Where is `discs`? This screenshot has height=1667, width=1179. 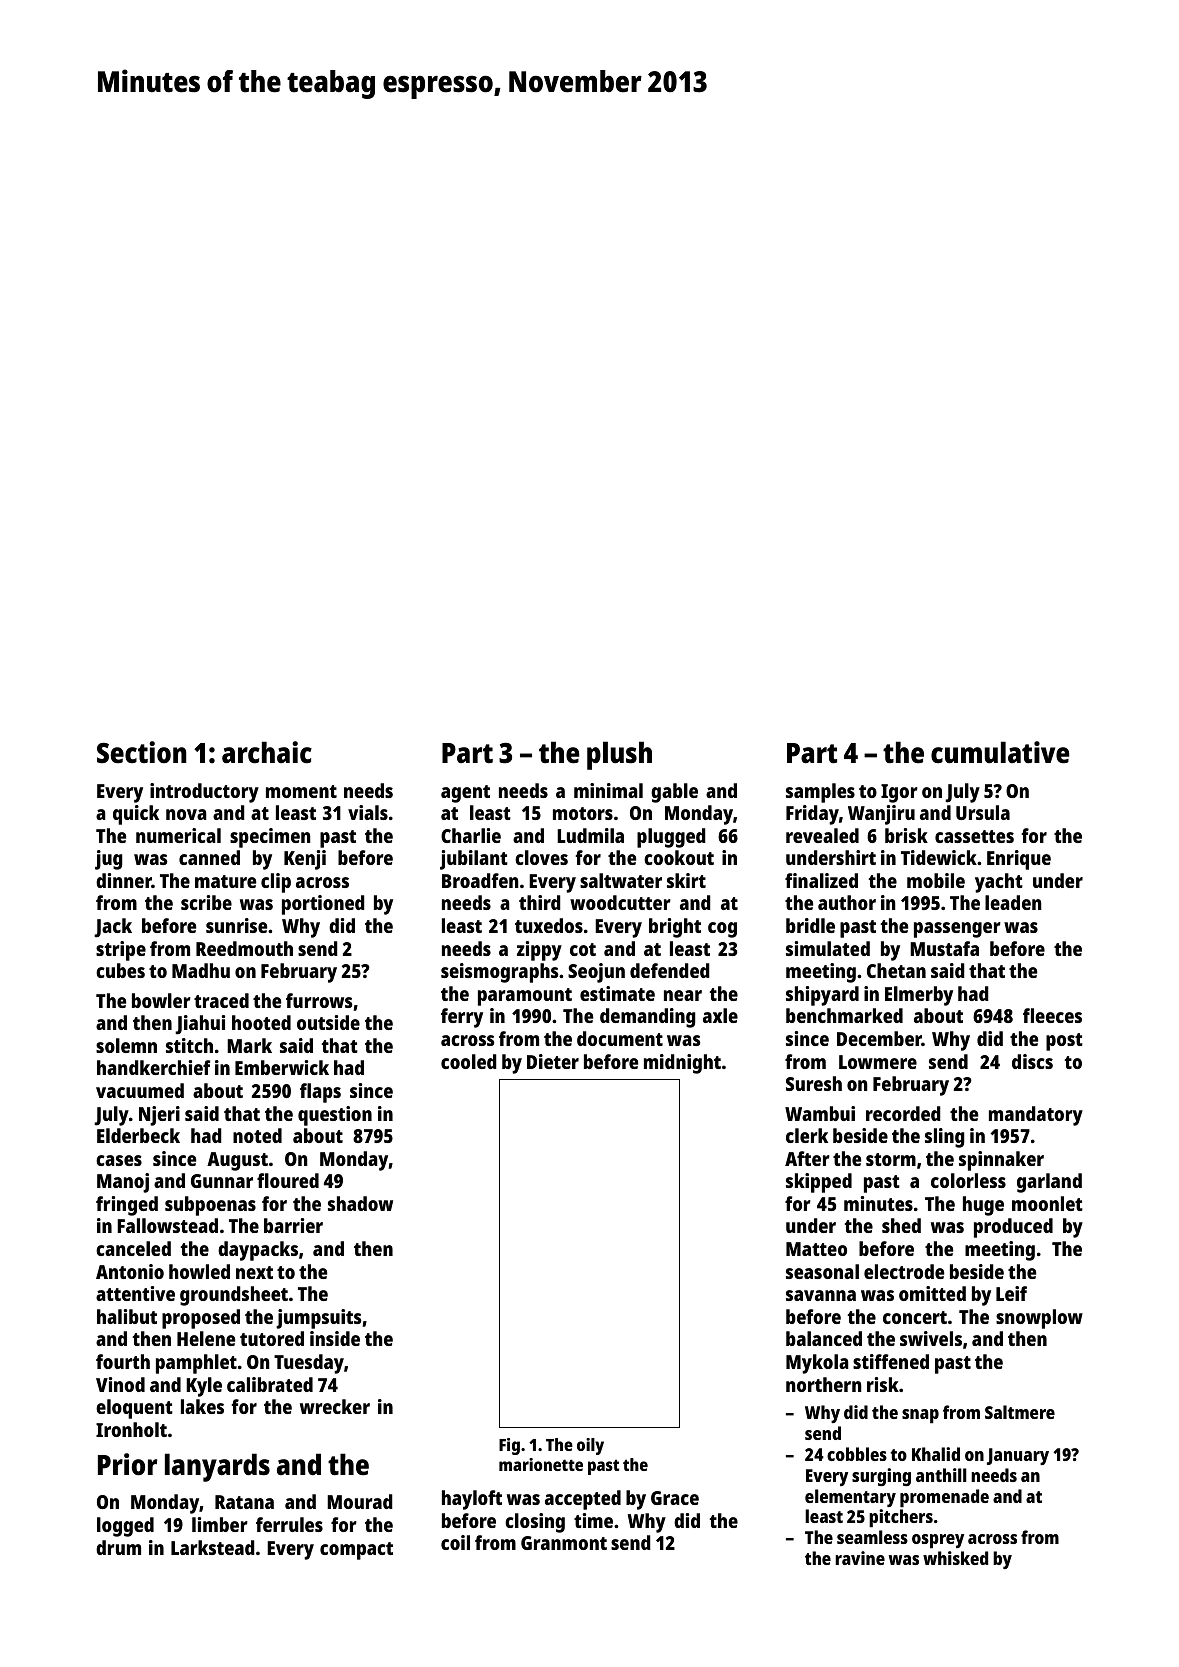
discs is located at coordinates (1032, 1061).
